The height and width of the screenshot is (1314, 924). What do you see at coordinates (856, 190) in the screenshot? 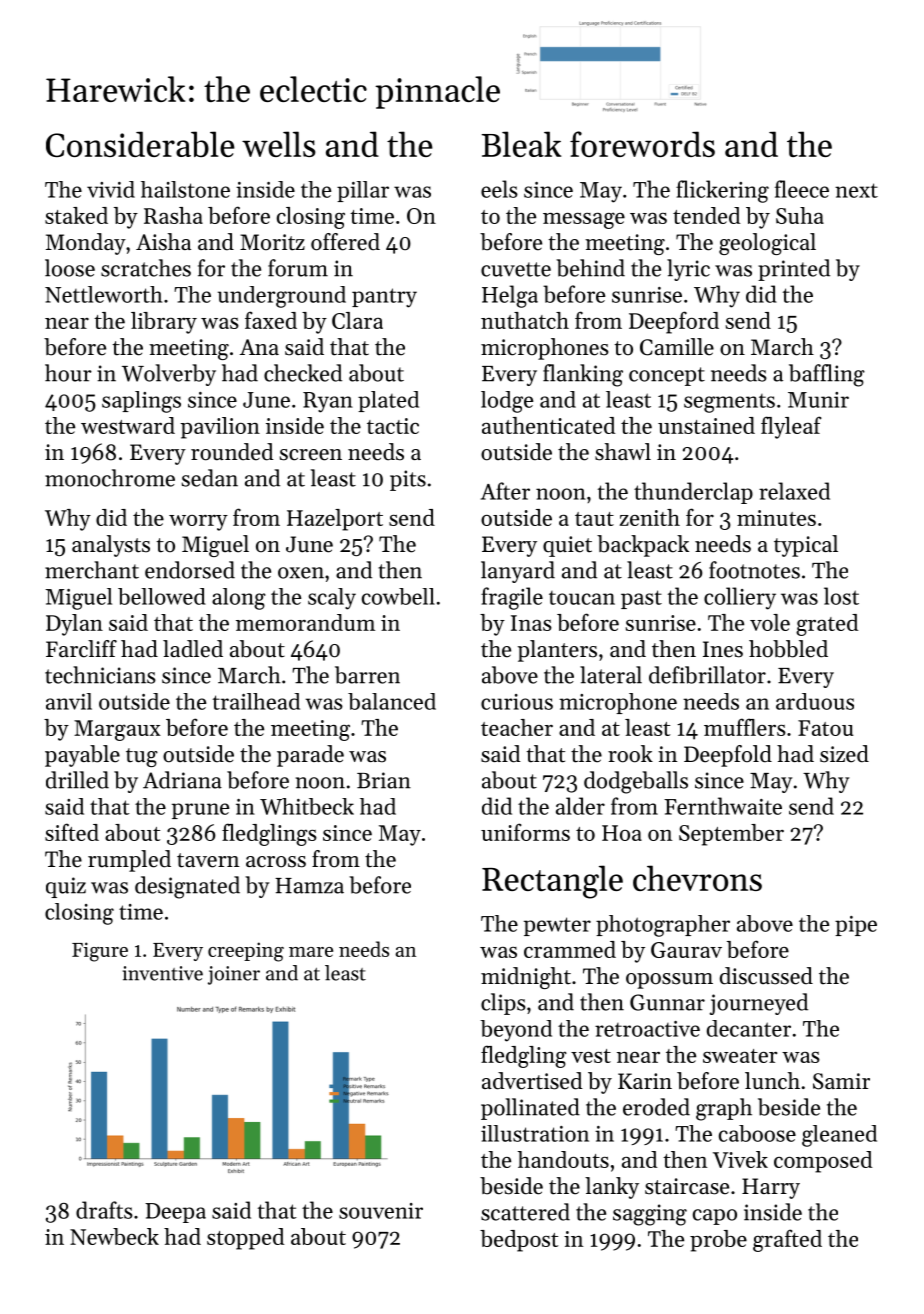
I see `next` at bounding box center [856, 190].
